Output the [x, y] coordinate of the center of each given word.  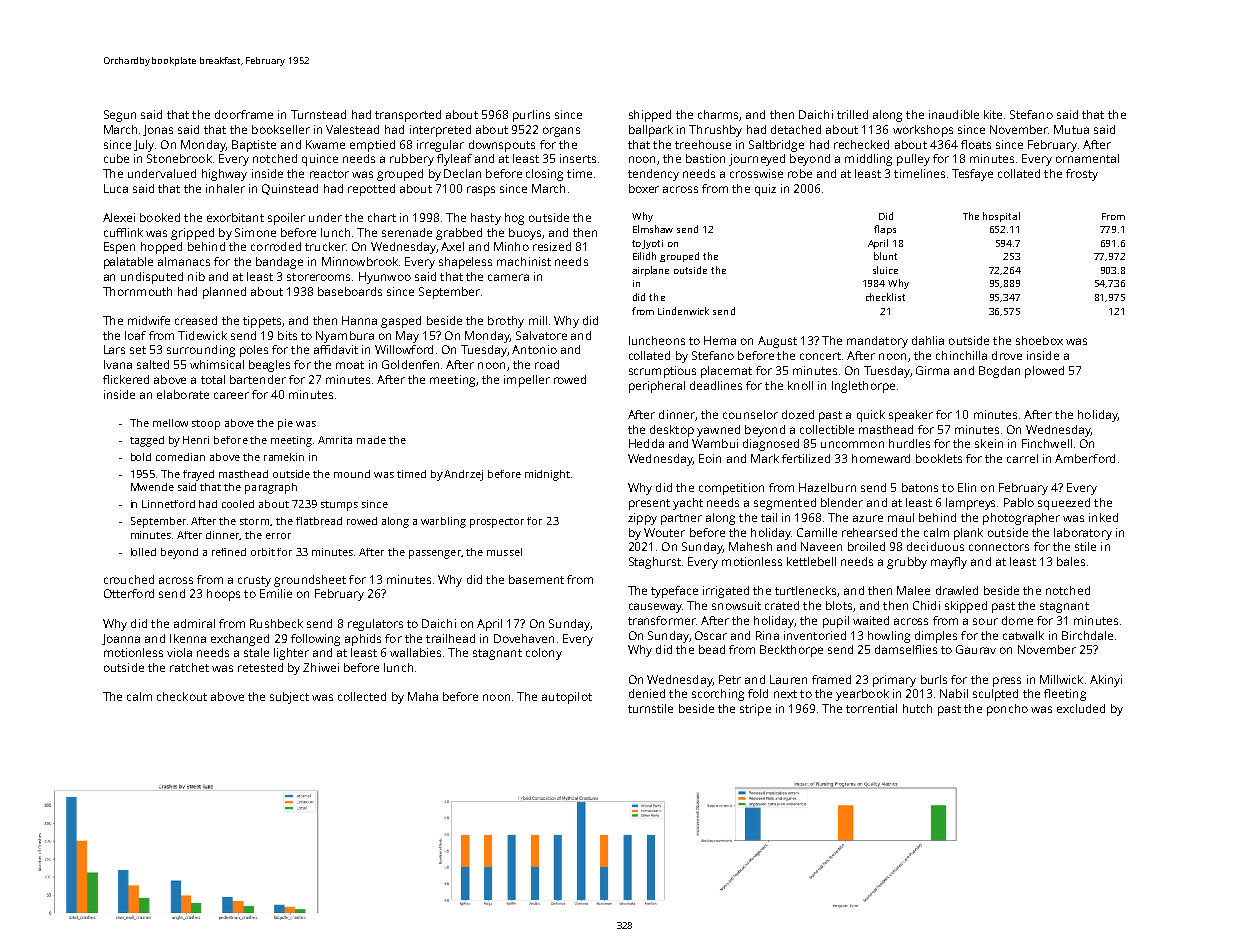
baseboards [350, 291]
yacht [688, 504]
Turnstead [318, 114]
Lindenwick [683, 311]
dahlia [928, 340]
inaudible [954, 114]
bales [1071, 561]
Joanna [121, 639]
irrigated [726, 592]
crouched [129, 579]
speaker [911, 416]
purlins [531, 116]
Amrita [335, 440]
